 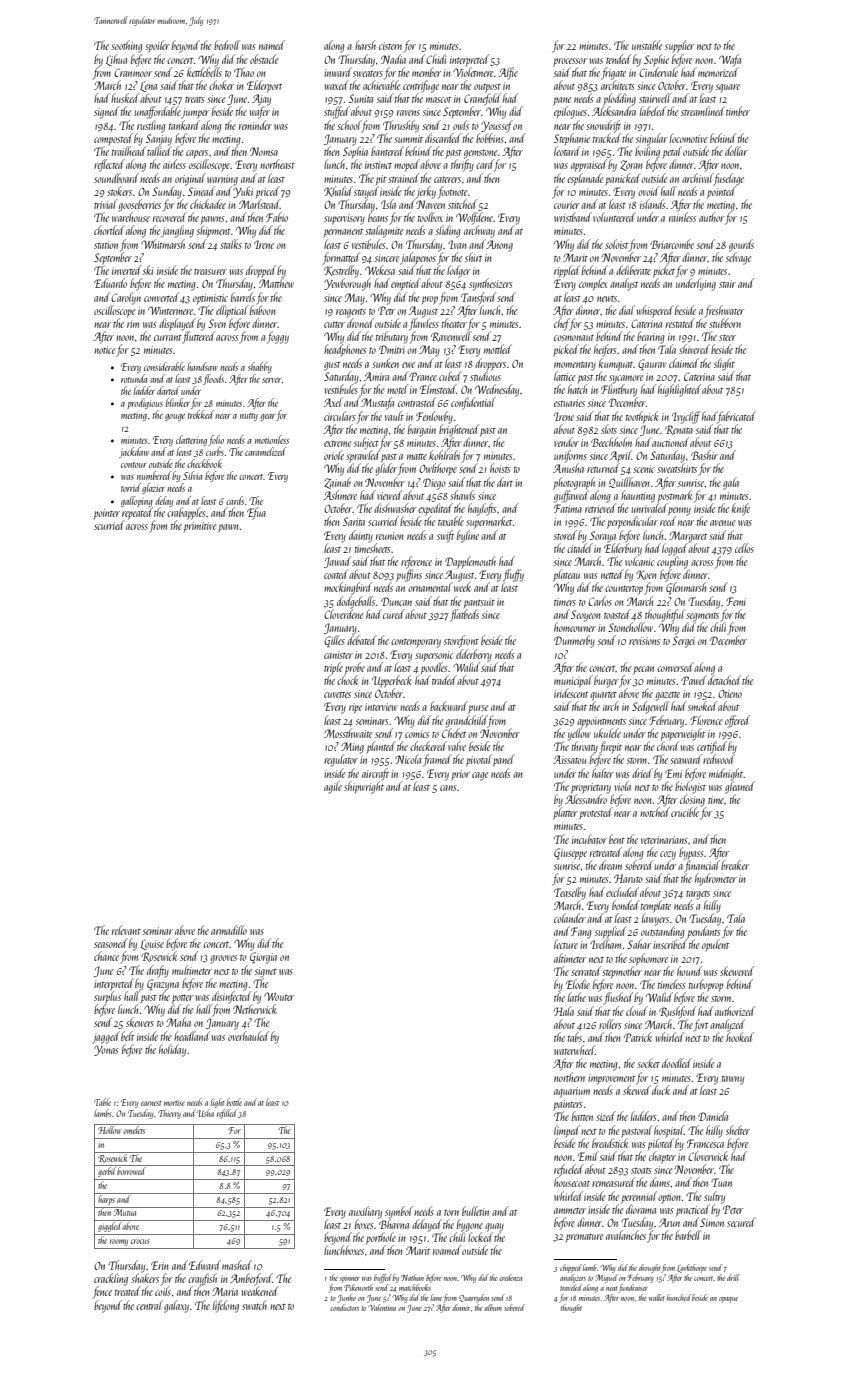 I want to click on locomotive, so click(x=688, y=138).
